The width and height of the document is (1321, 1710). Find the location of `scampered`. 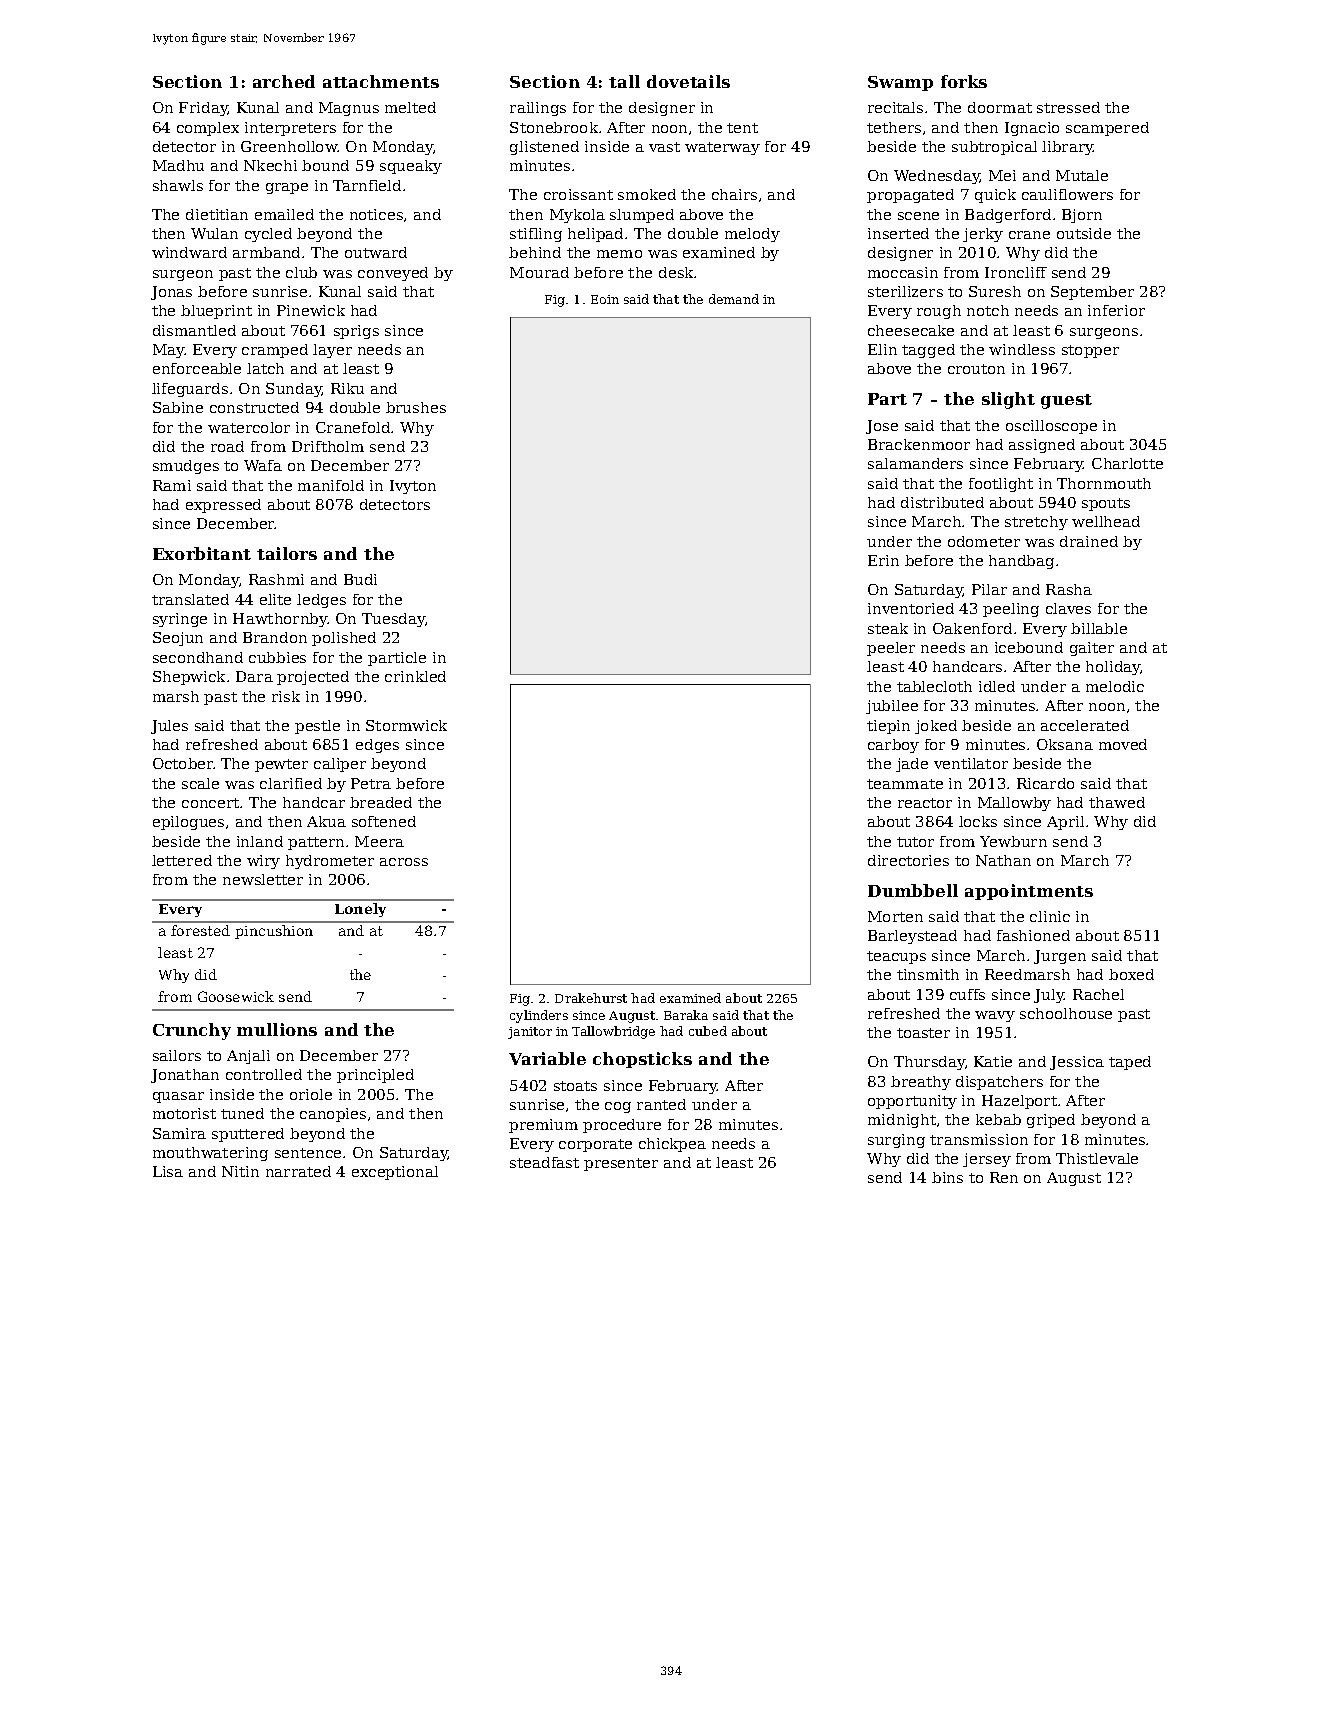

scampered is located at coordinates (1107, 129).
